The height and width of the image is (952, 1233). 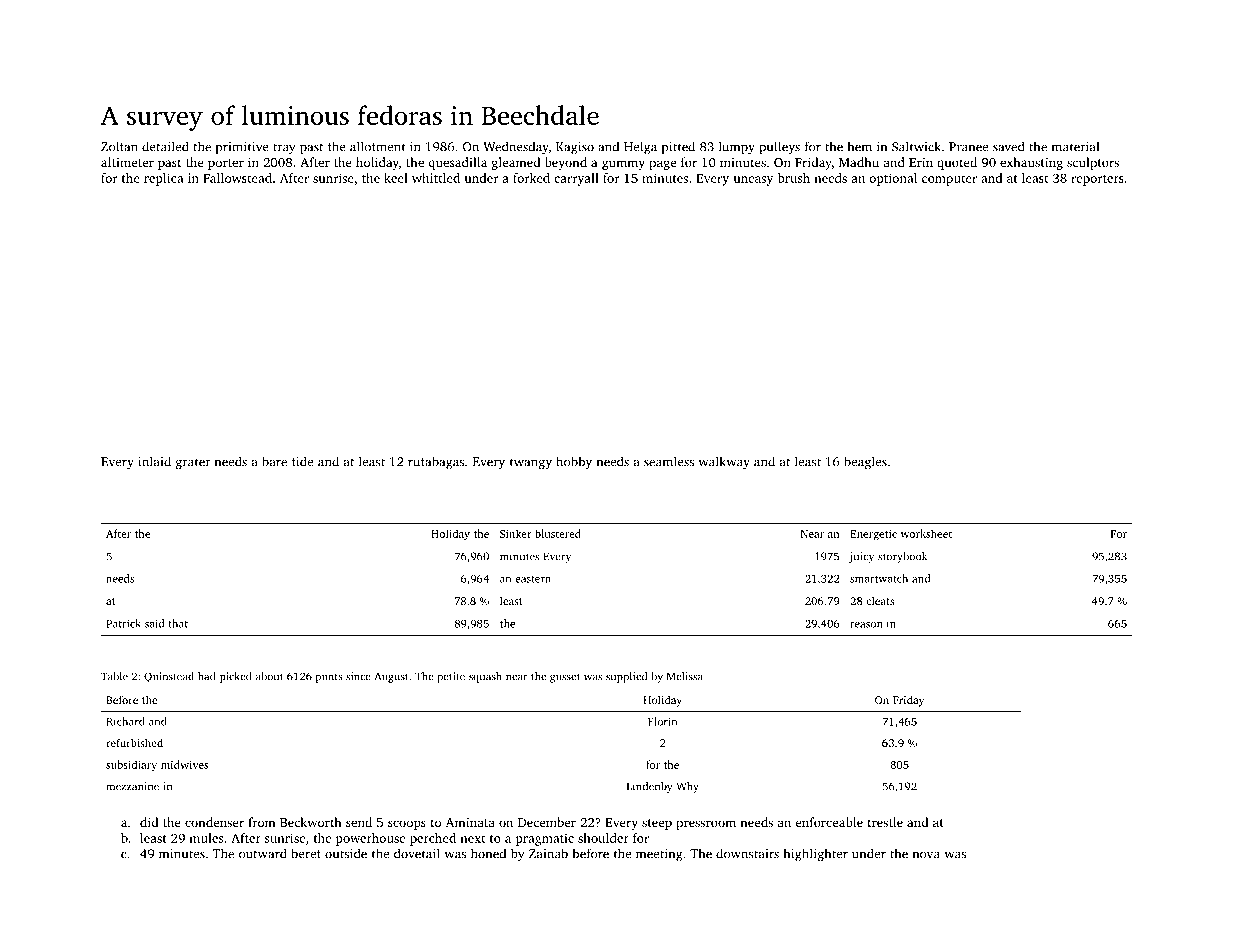 What do you see at coordinates (640, 147) in the image?
I see `Helga` at bounding box center [640, 147].
